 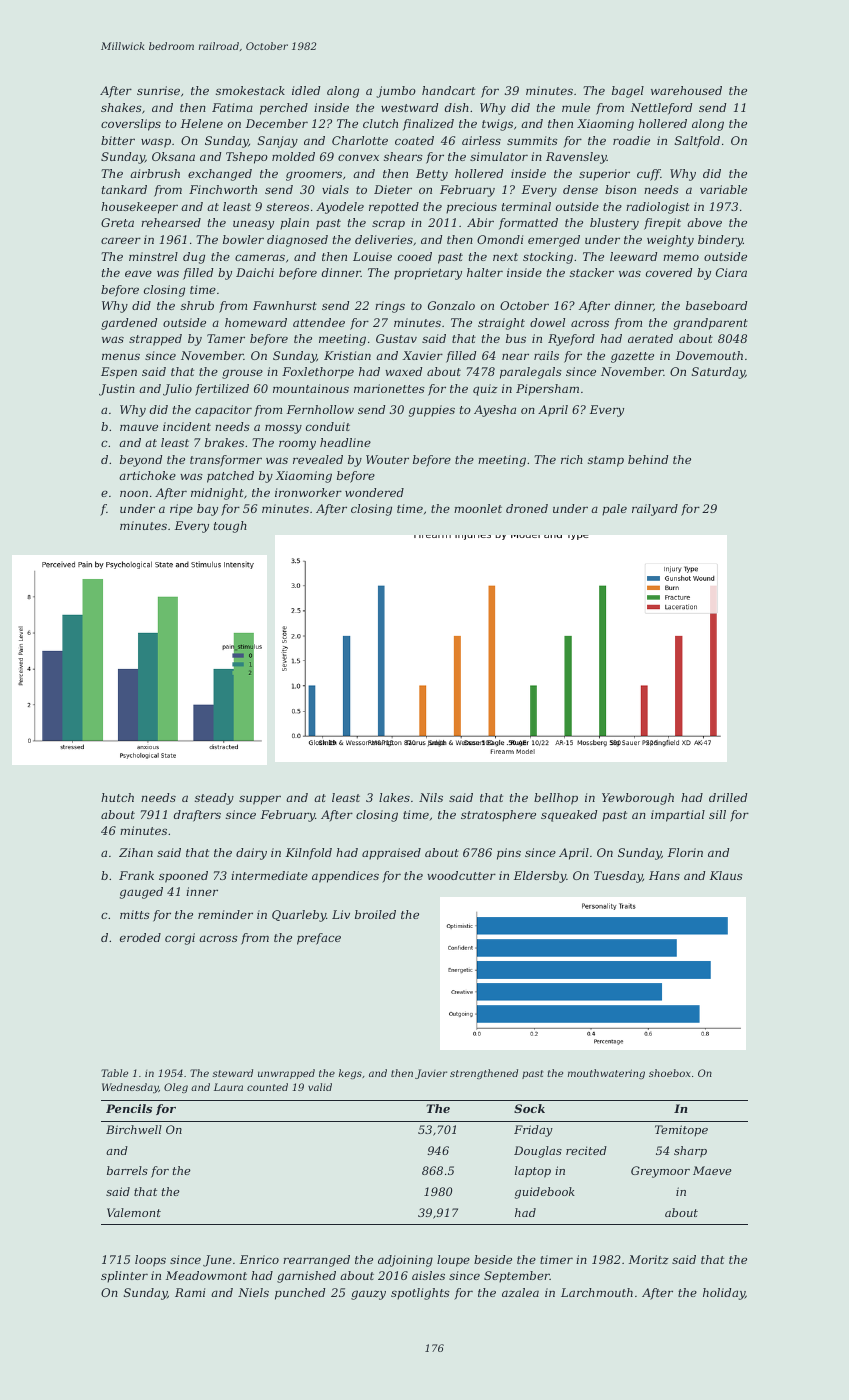 What do you see at coordinates (728, 797) in the screenshot?
I see `drilled` at bounding box center [728, 797].
